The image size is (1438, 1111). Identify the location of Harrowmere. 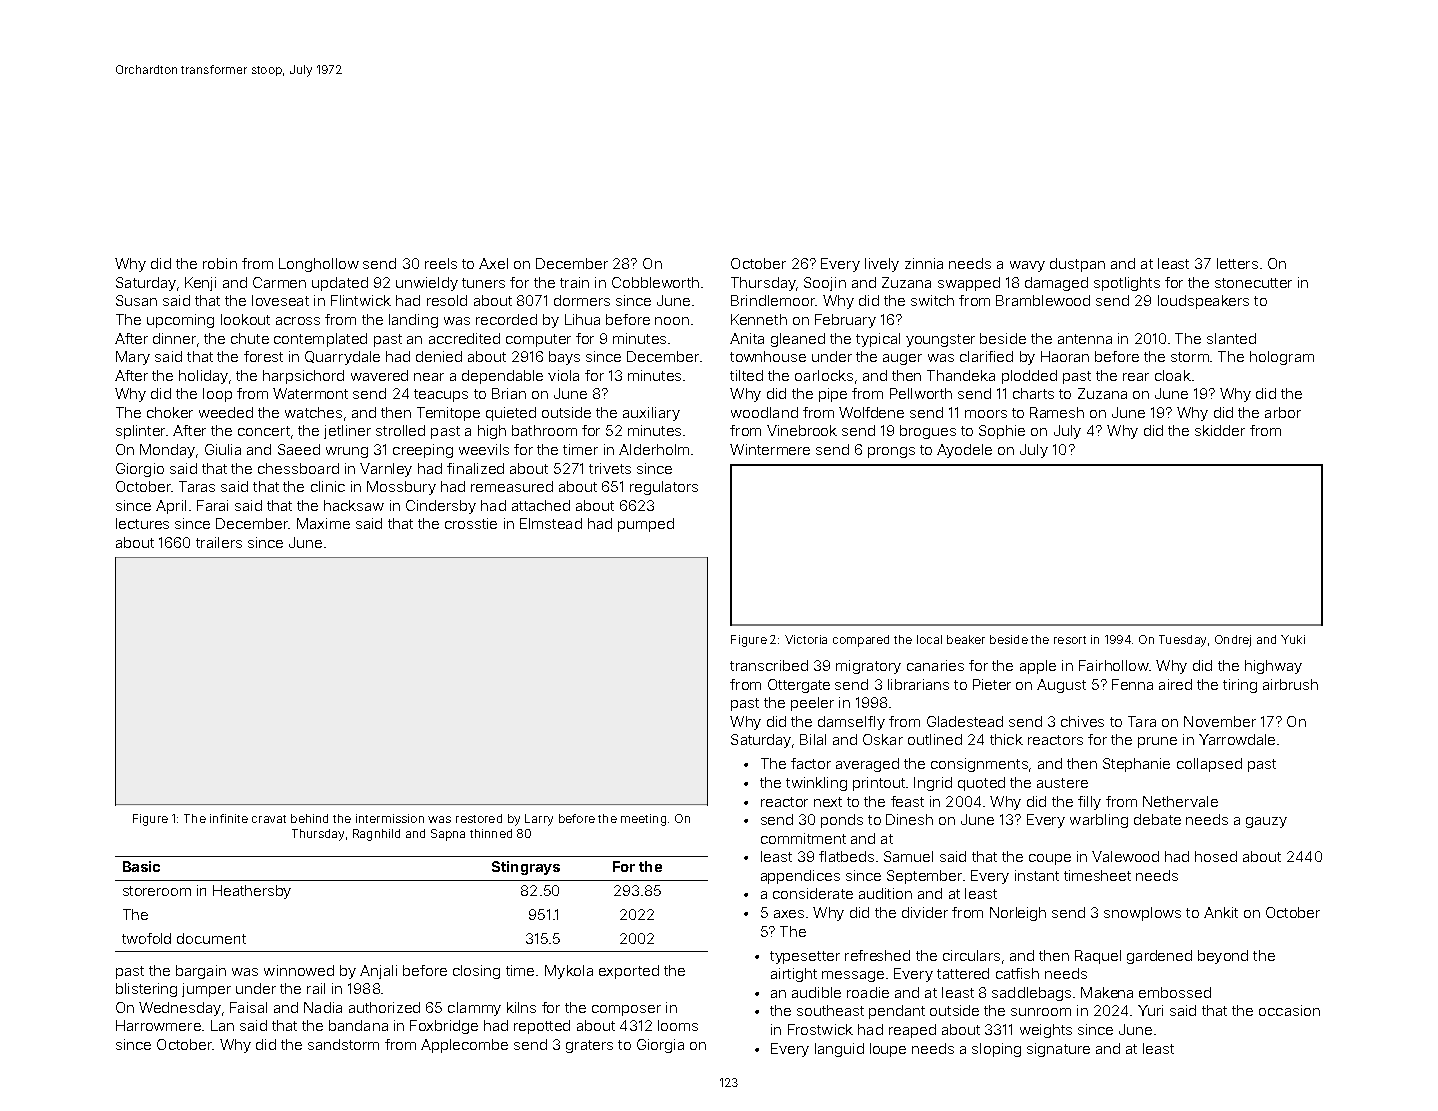
(158, 1025).
